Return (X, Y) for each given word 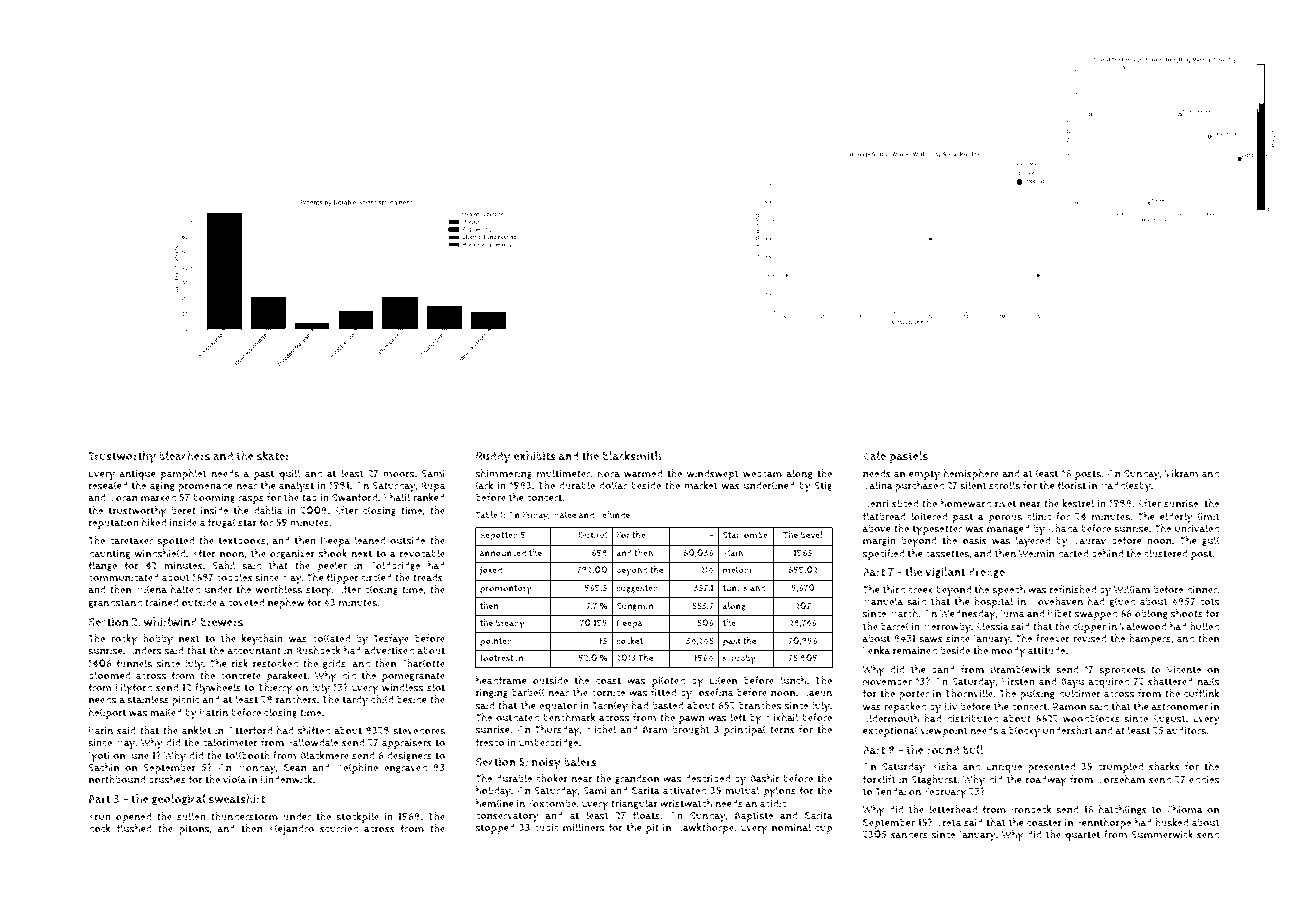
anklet (196, 730)
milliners (583, 827)
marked (158, 497)
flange (102, 566)
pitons (194, 829)
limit (1209, 516)
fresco (490, 742)
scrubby (739, 659)
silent (973, 485)
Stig (823, 486)
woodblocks (1091, 718)
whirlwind (170, 622)
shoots (1187, 613)
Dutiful (593, 535)
